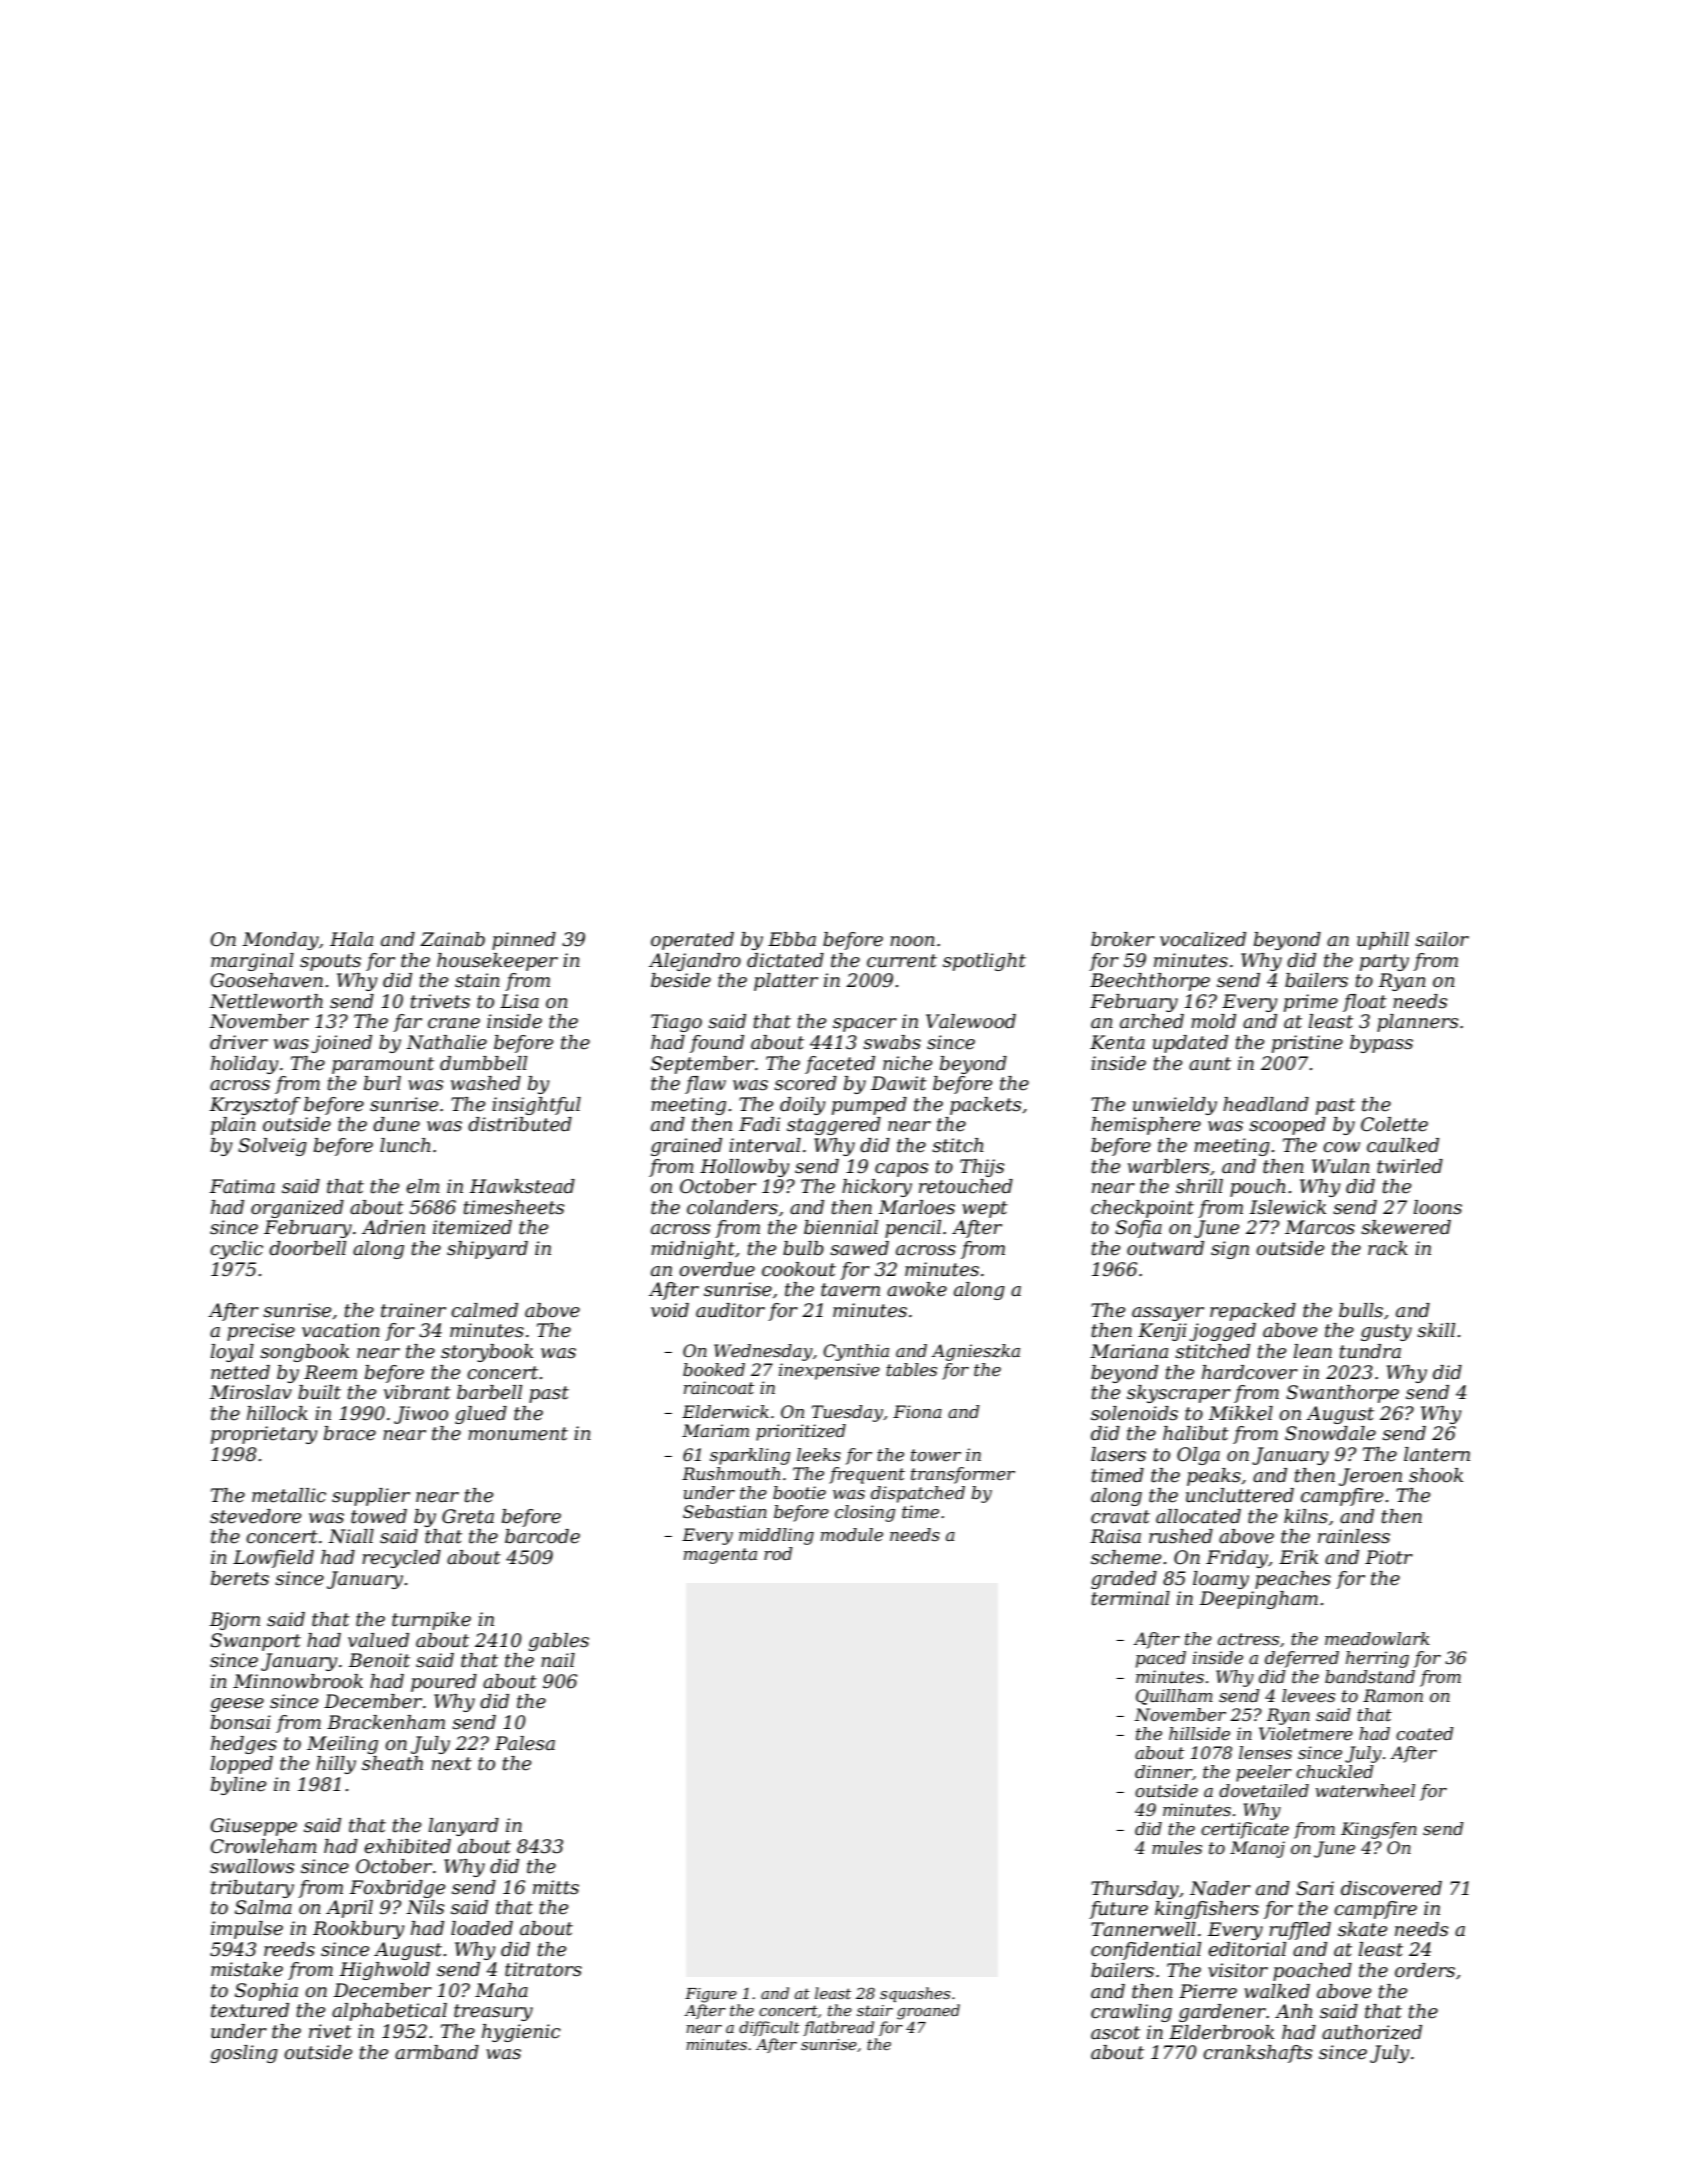 Image resolution: width=1683 pixels, height=2178 pixels. I want to click on armband, so click(437, 2052).
